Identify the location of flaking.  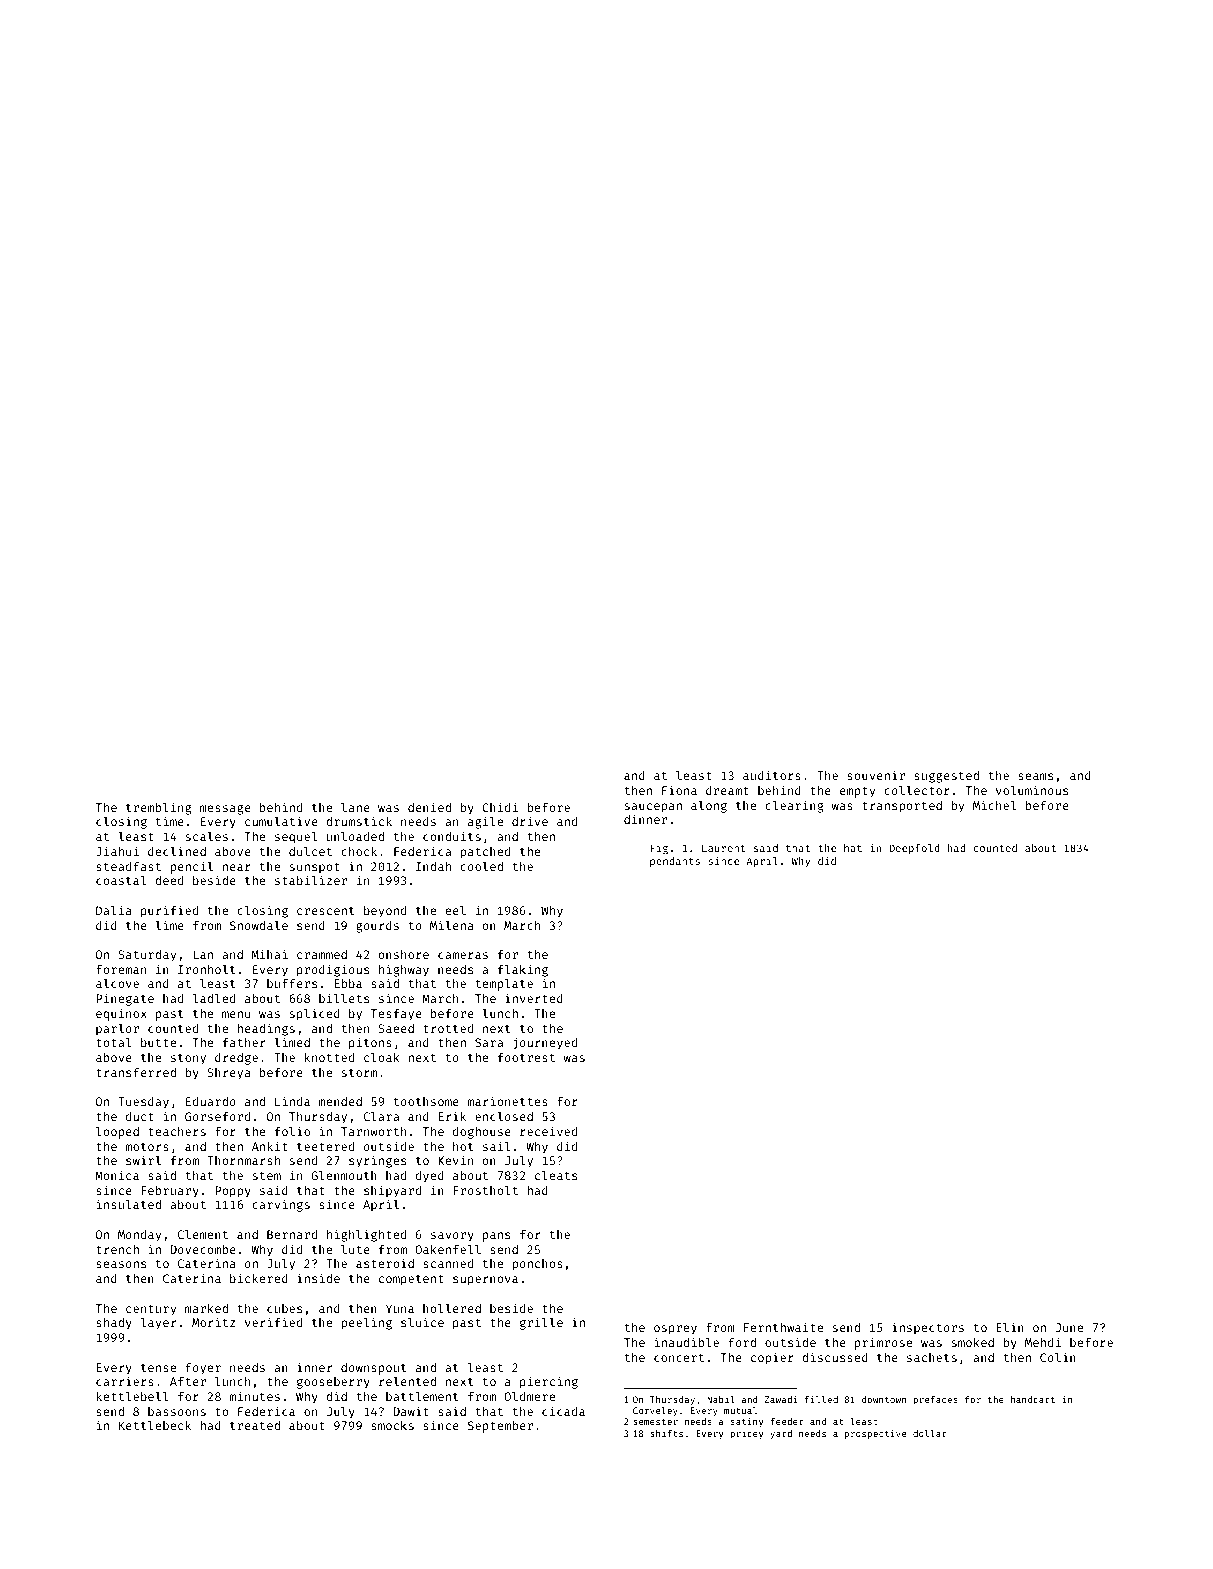
(523, 970).
